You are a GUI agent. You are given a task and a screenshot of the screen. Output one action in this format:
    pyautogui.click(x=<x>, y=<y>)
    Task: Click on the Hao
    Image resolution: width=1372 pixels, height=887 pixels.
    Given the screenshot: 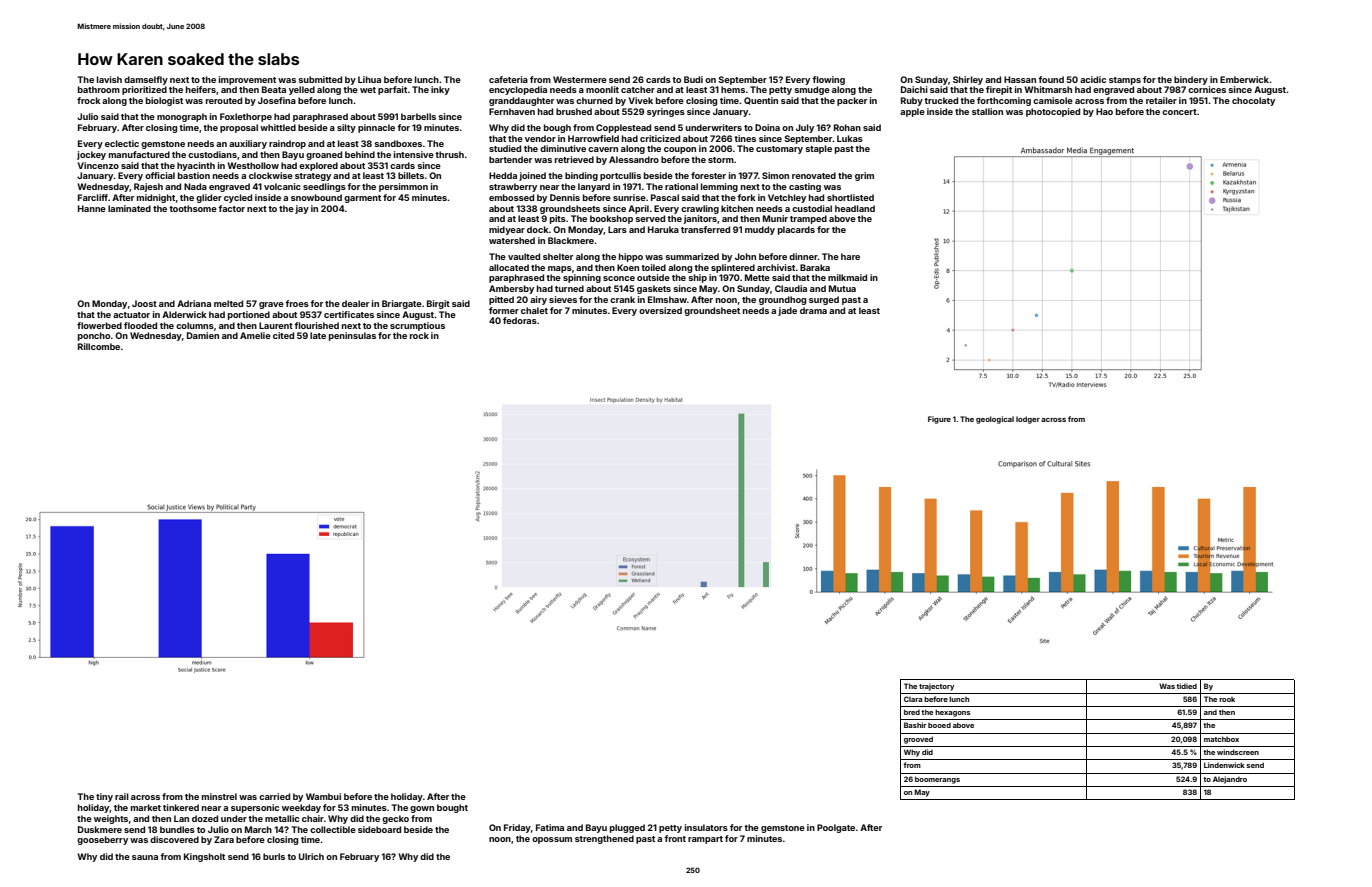 What is the action you would take?
    pyautogui.click(x=1104, y=111)
